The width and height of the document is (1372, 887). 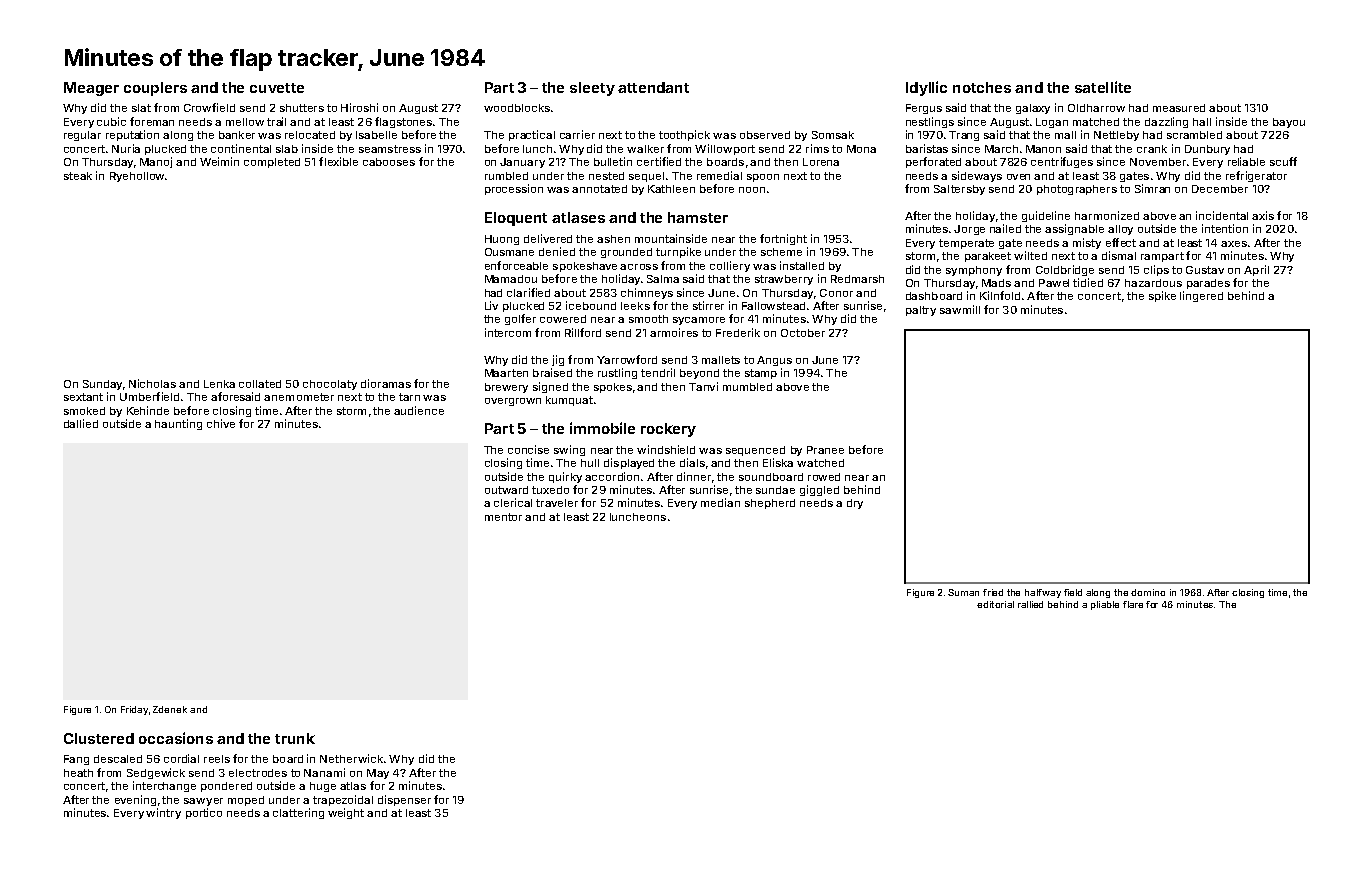 I want to click on chive, so click(x=221, y=423).
